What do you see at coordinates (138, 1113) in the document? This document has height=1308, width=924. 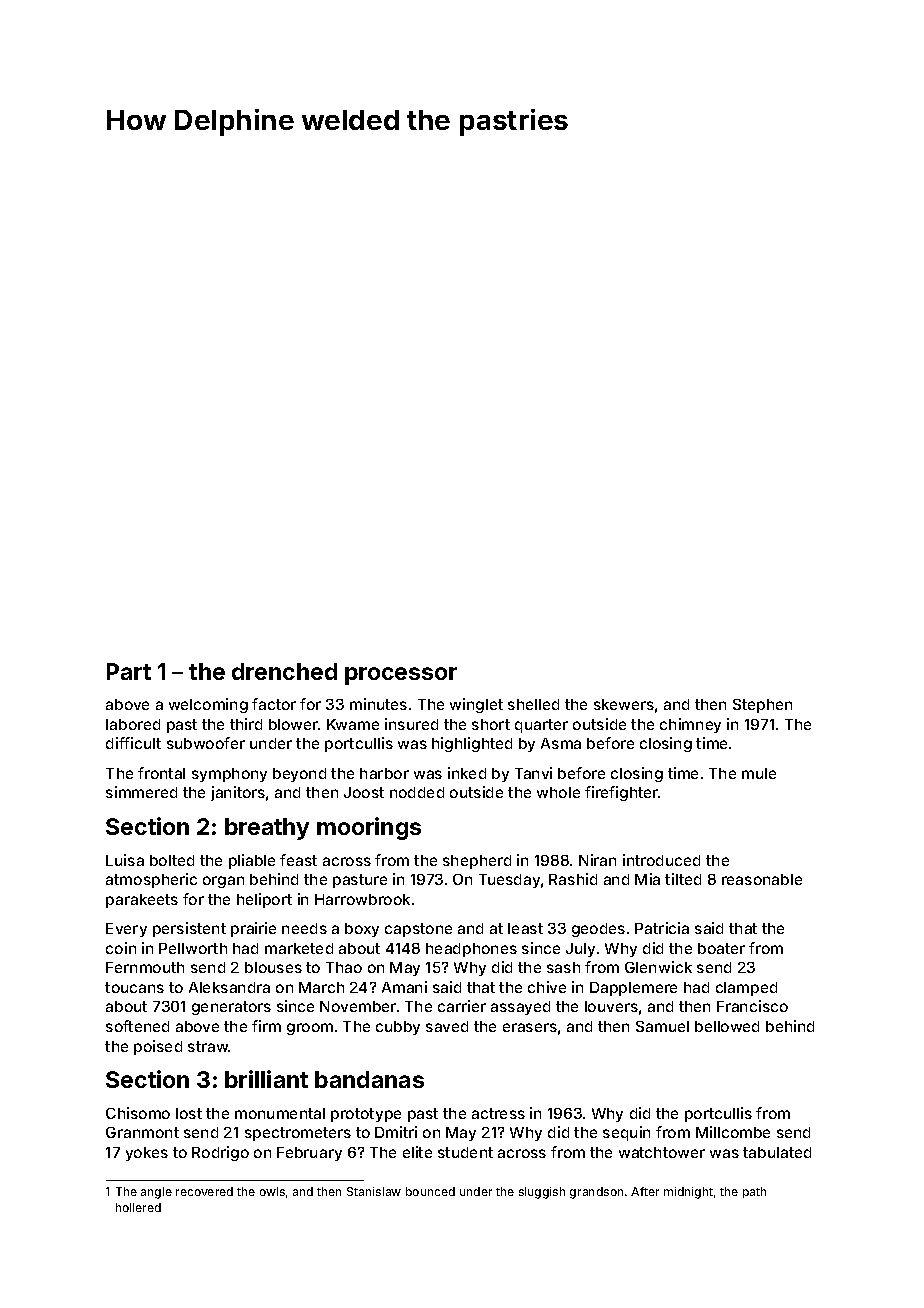 I see `Chisomo` at bounding box center [138, 1113].
